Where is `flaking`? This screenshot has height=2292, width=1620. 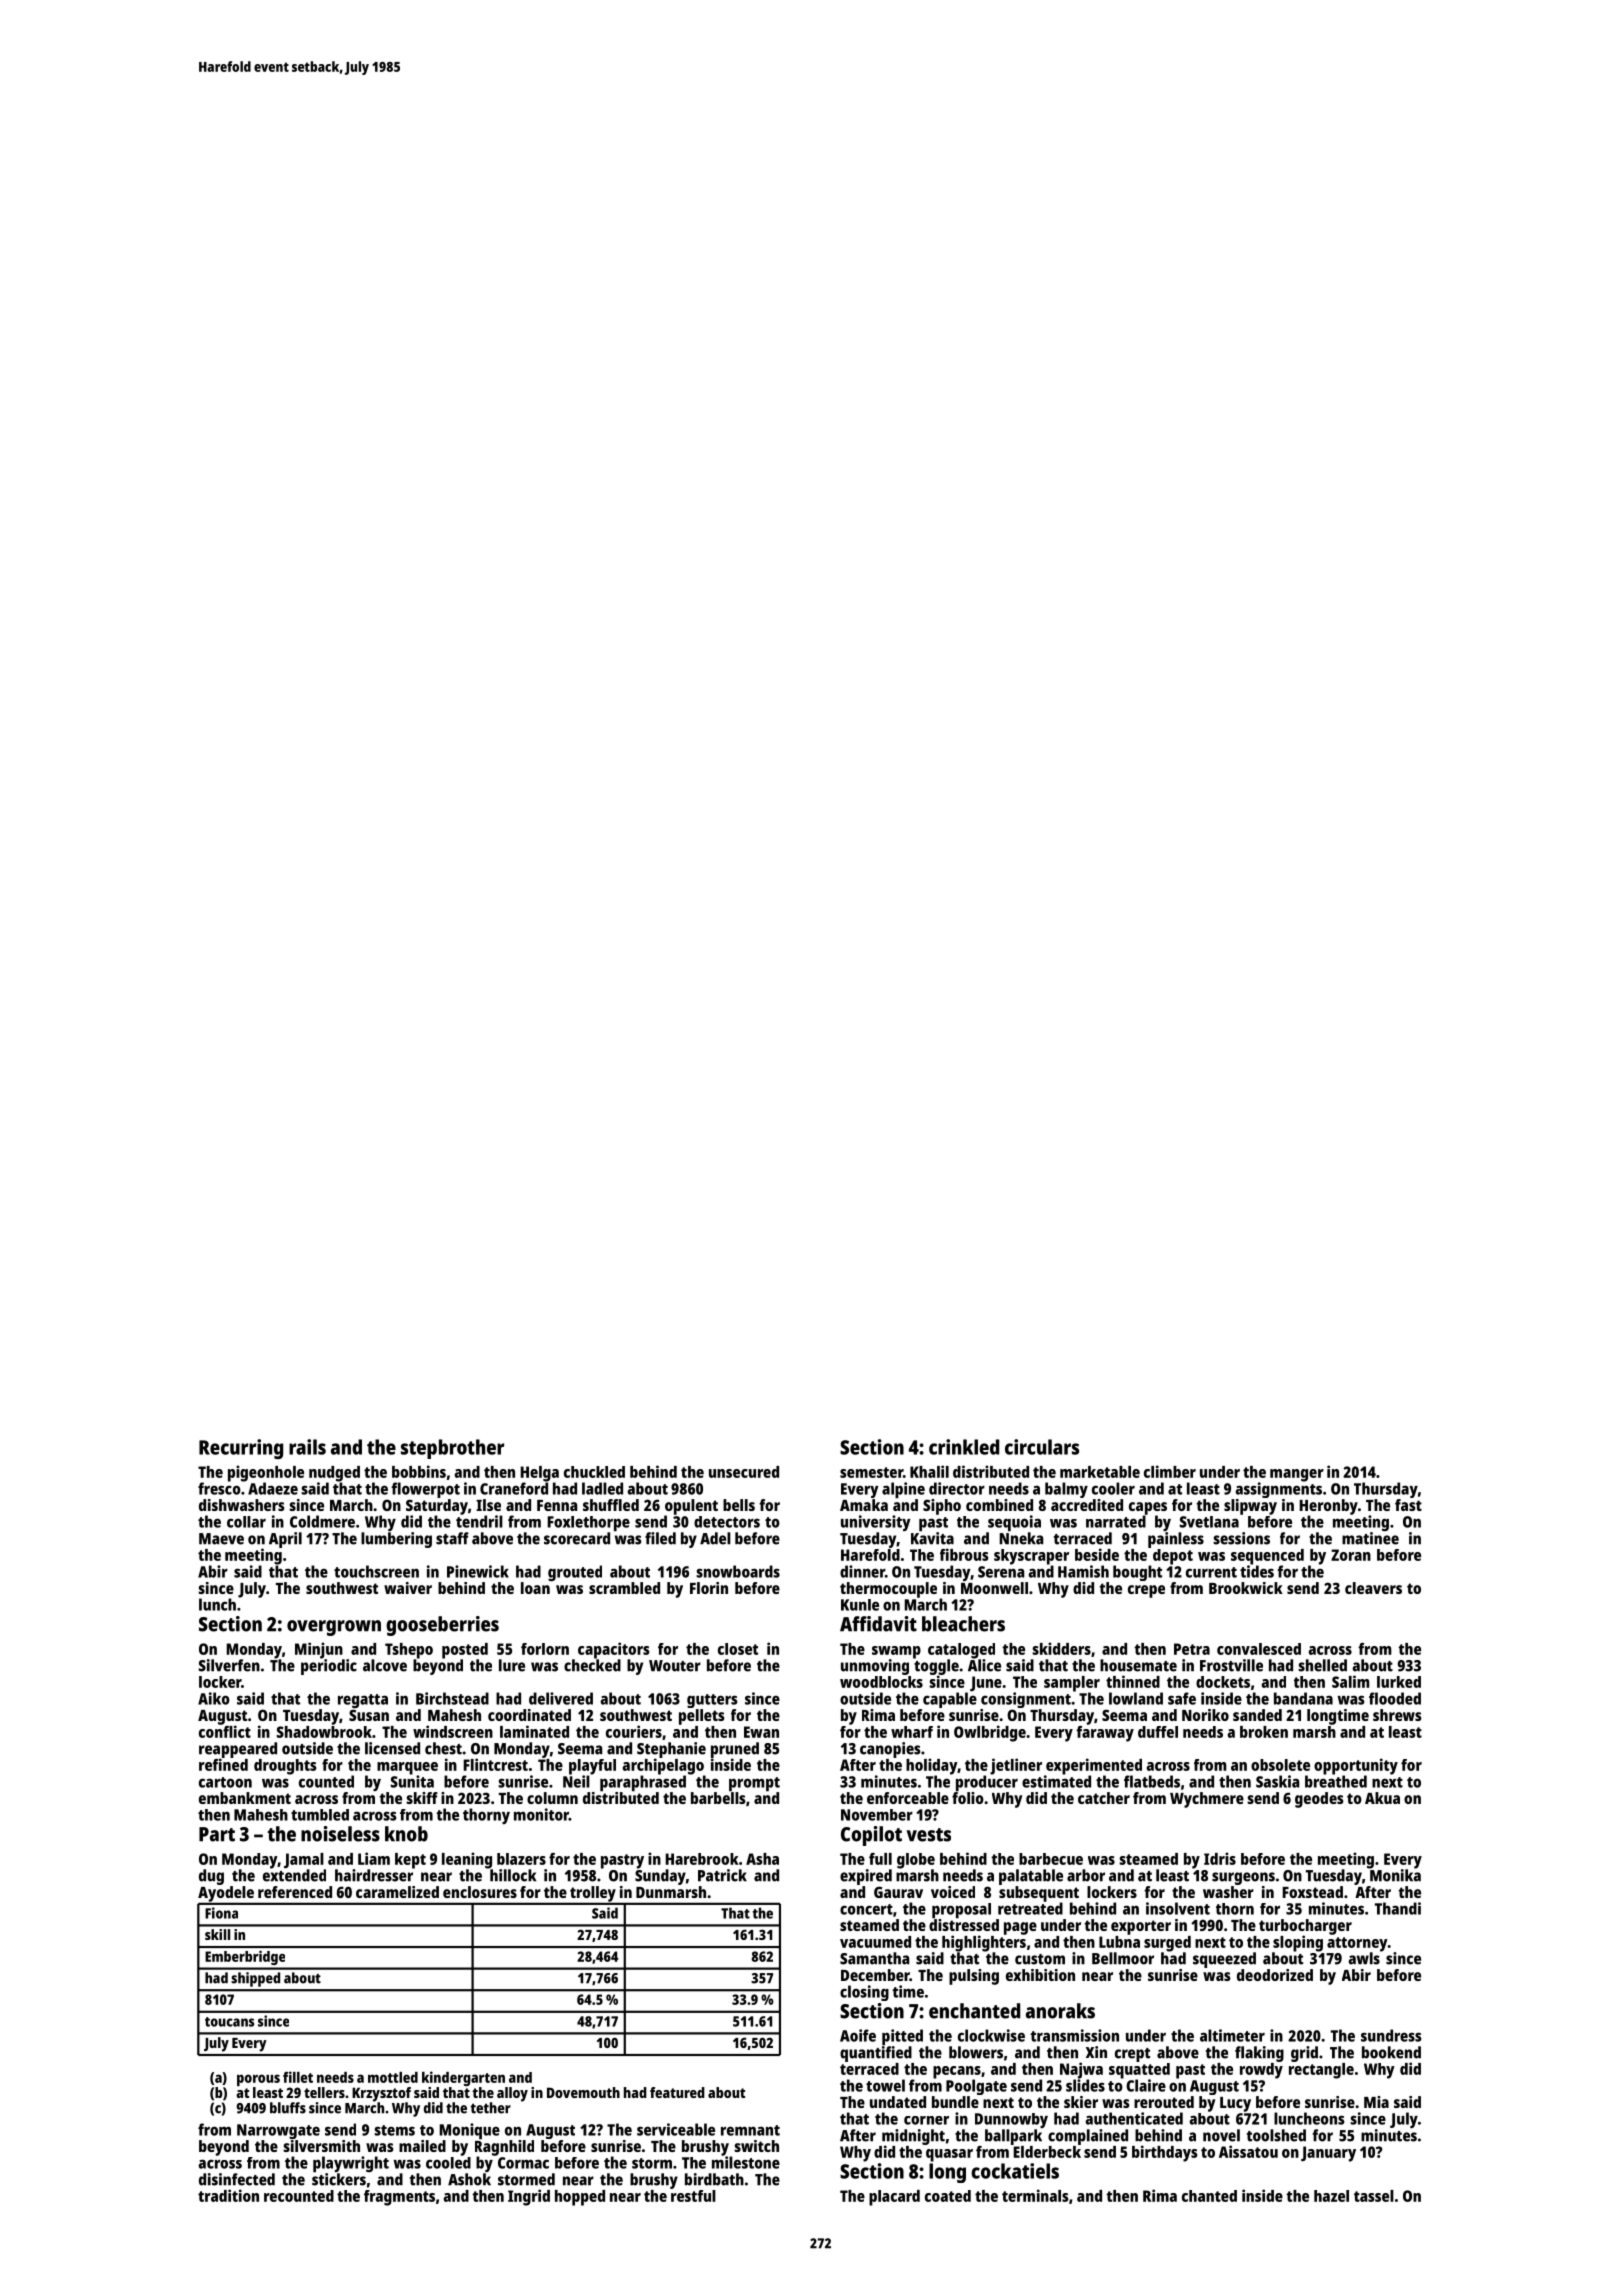
flaking is located at coordinates (1259, 2054).
